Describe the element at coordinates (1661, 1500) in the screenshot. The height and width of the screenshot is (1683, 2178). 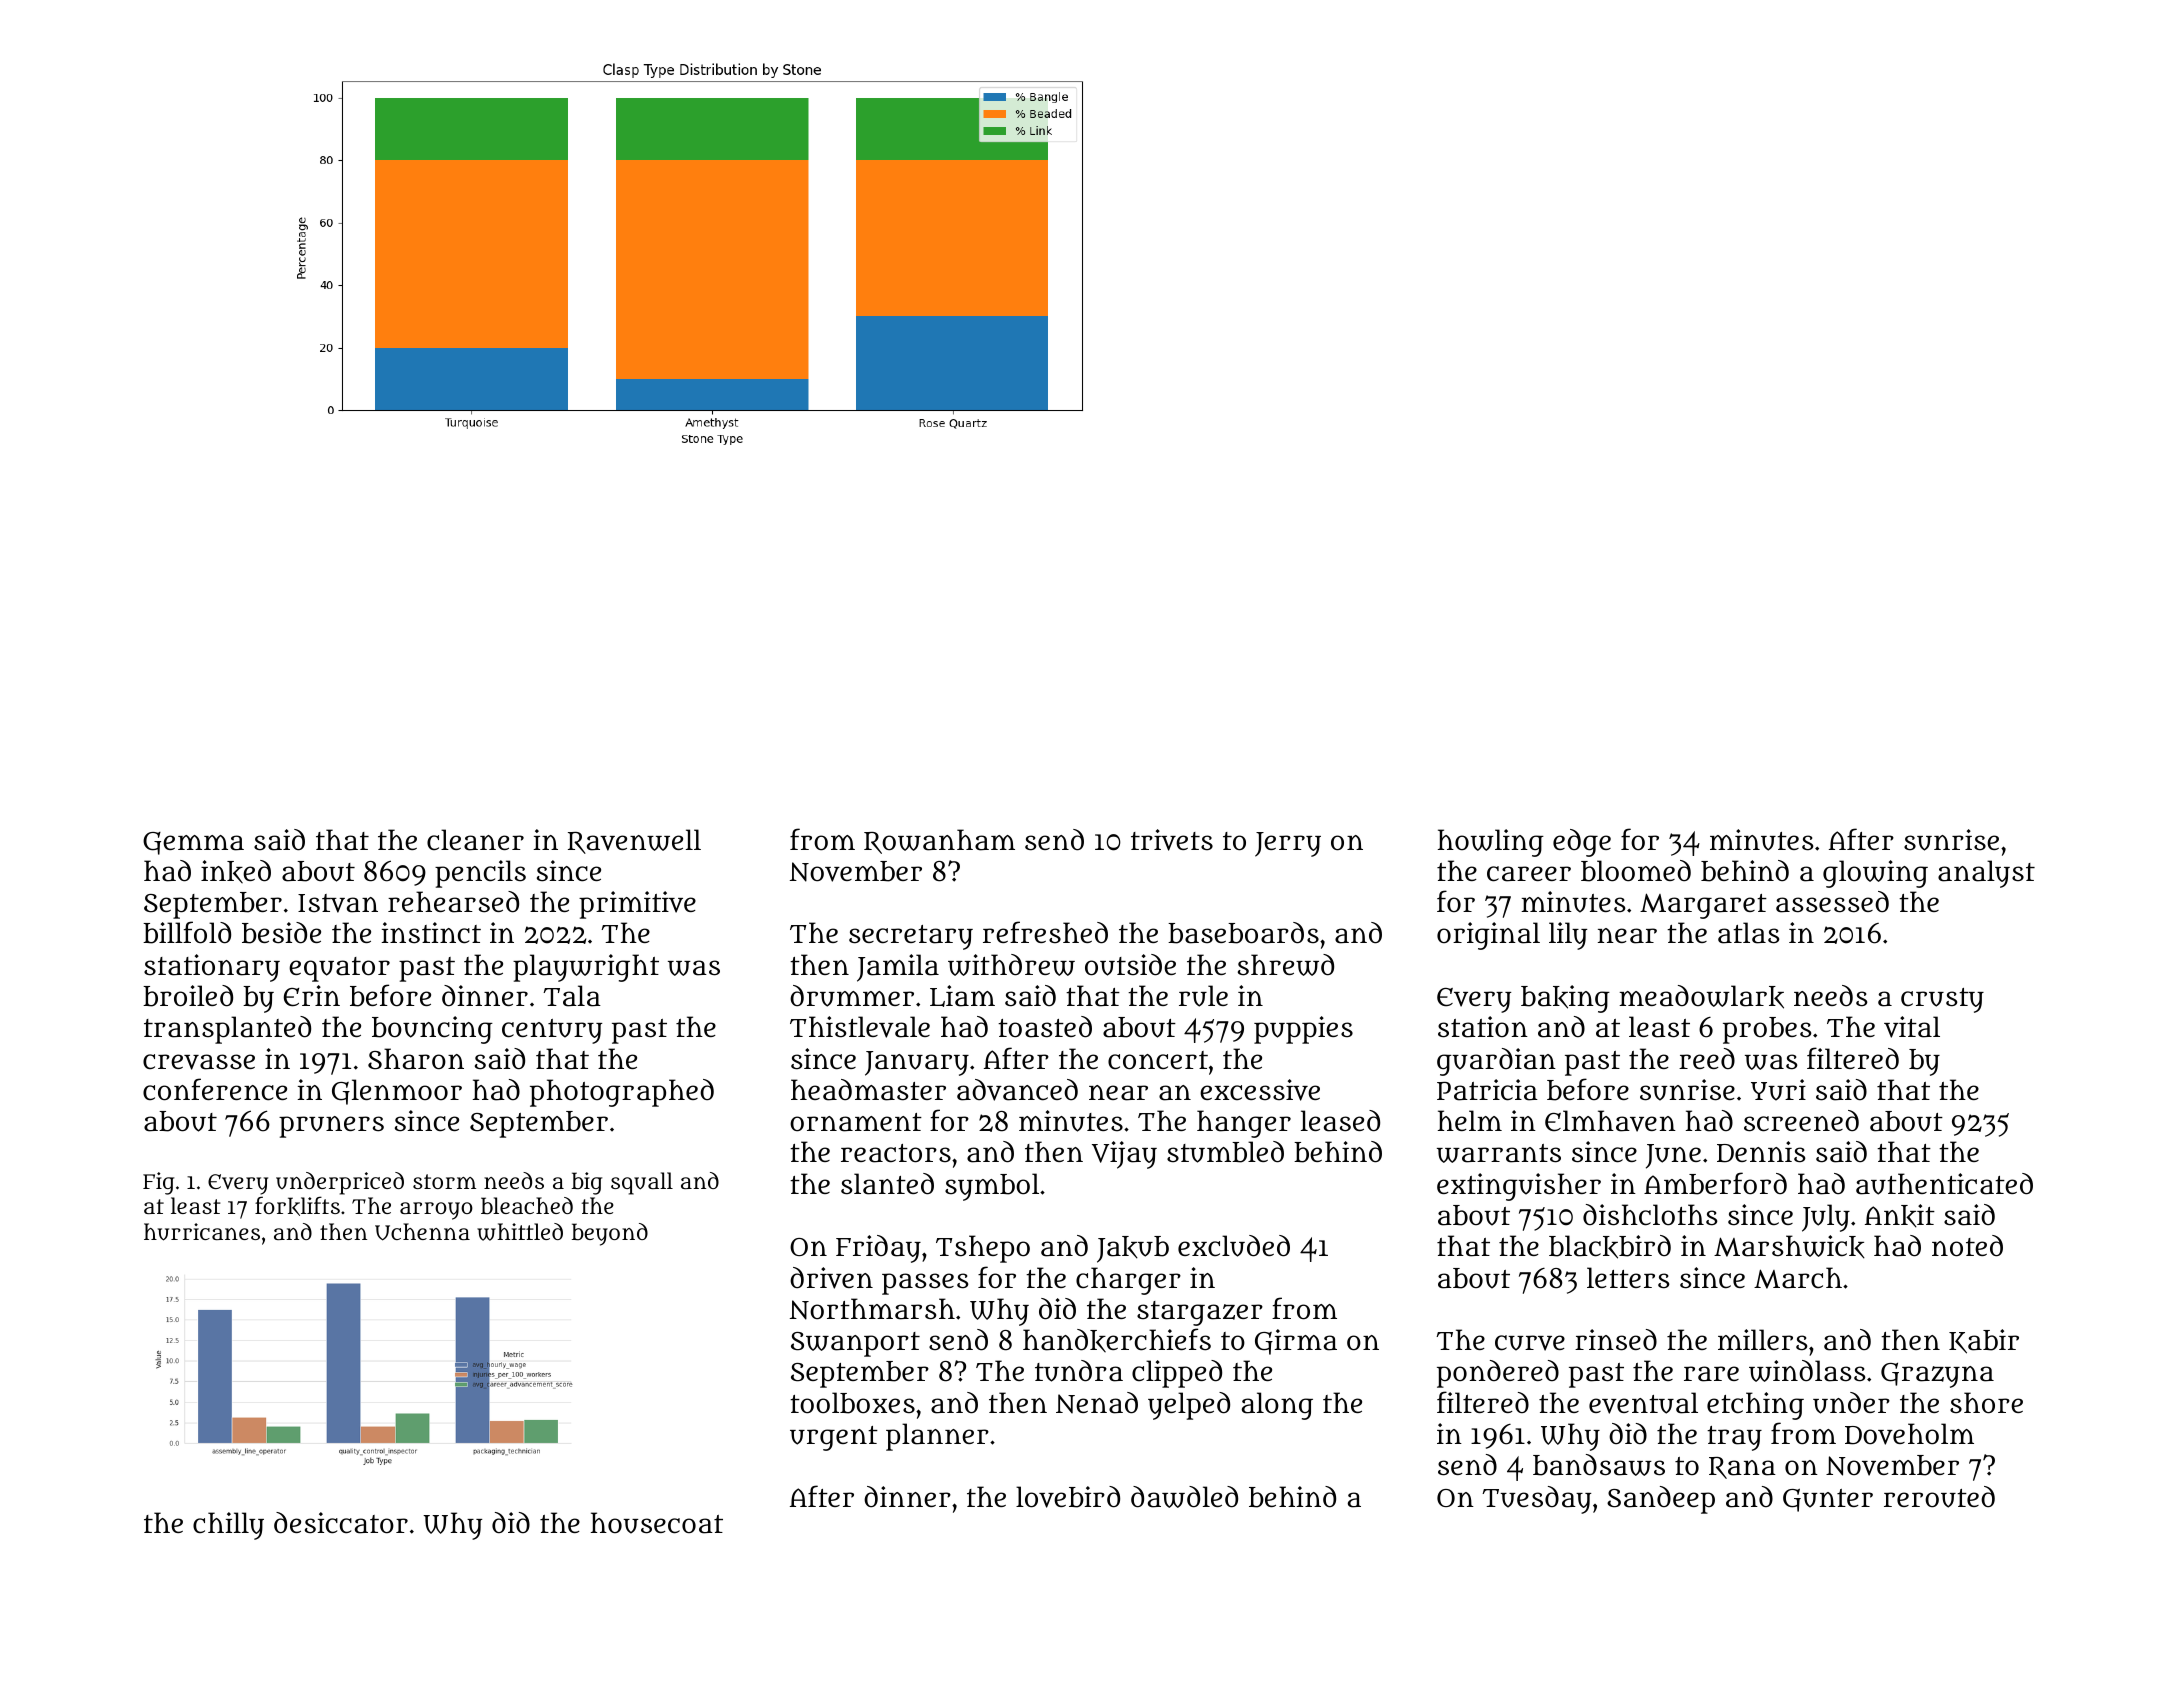
I see `Sandeep` at that location.
